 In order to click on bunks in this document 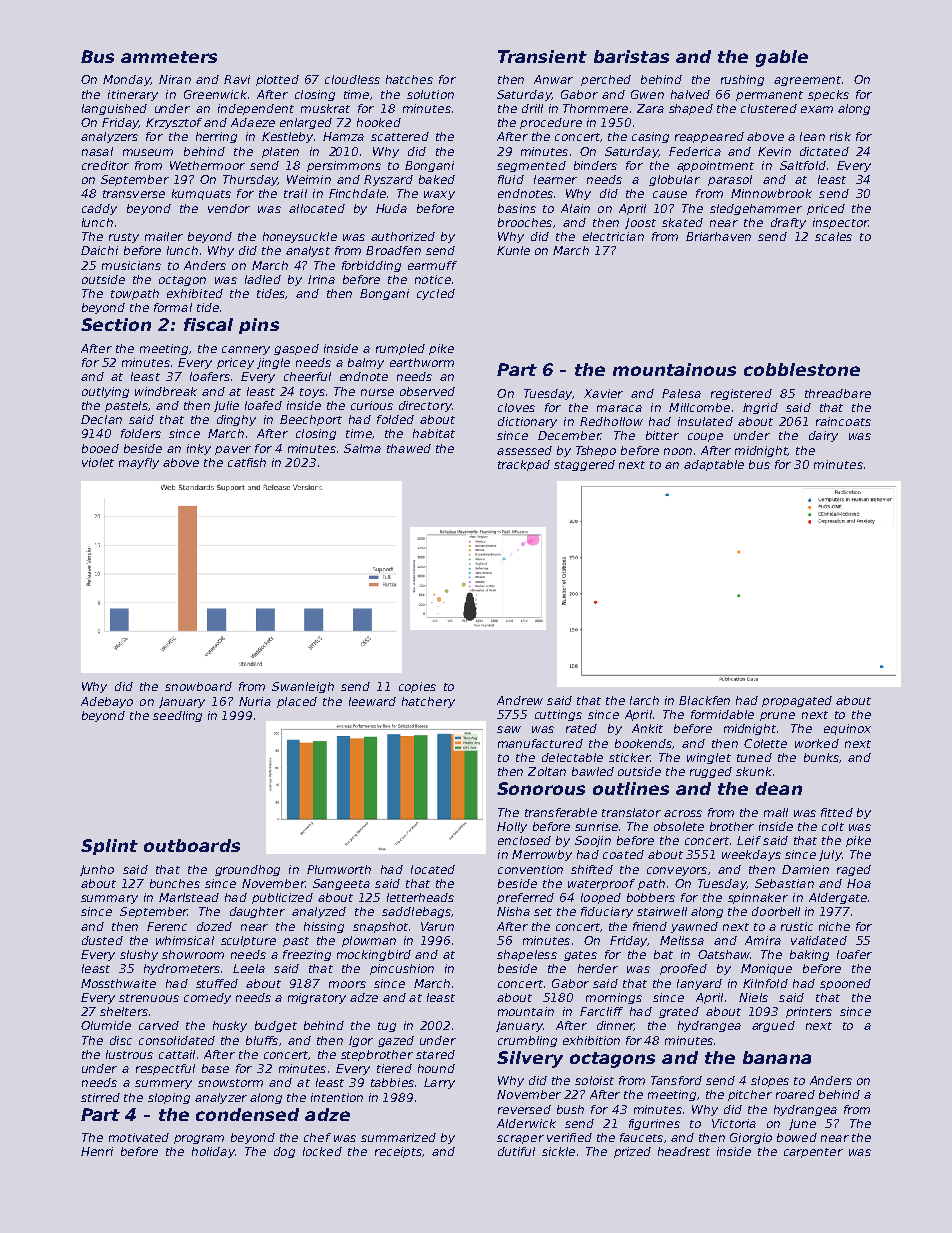, I will do `click(821, 757)`.
